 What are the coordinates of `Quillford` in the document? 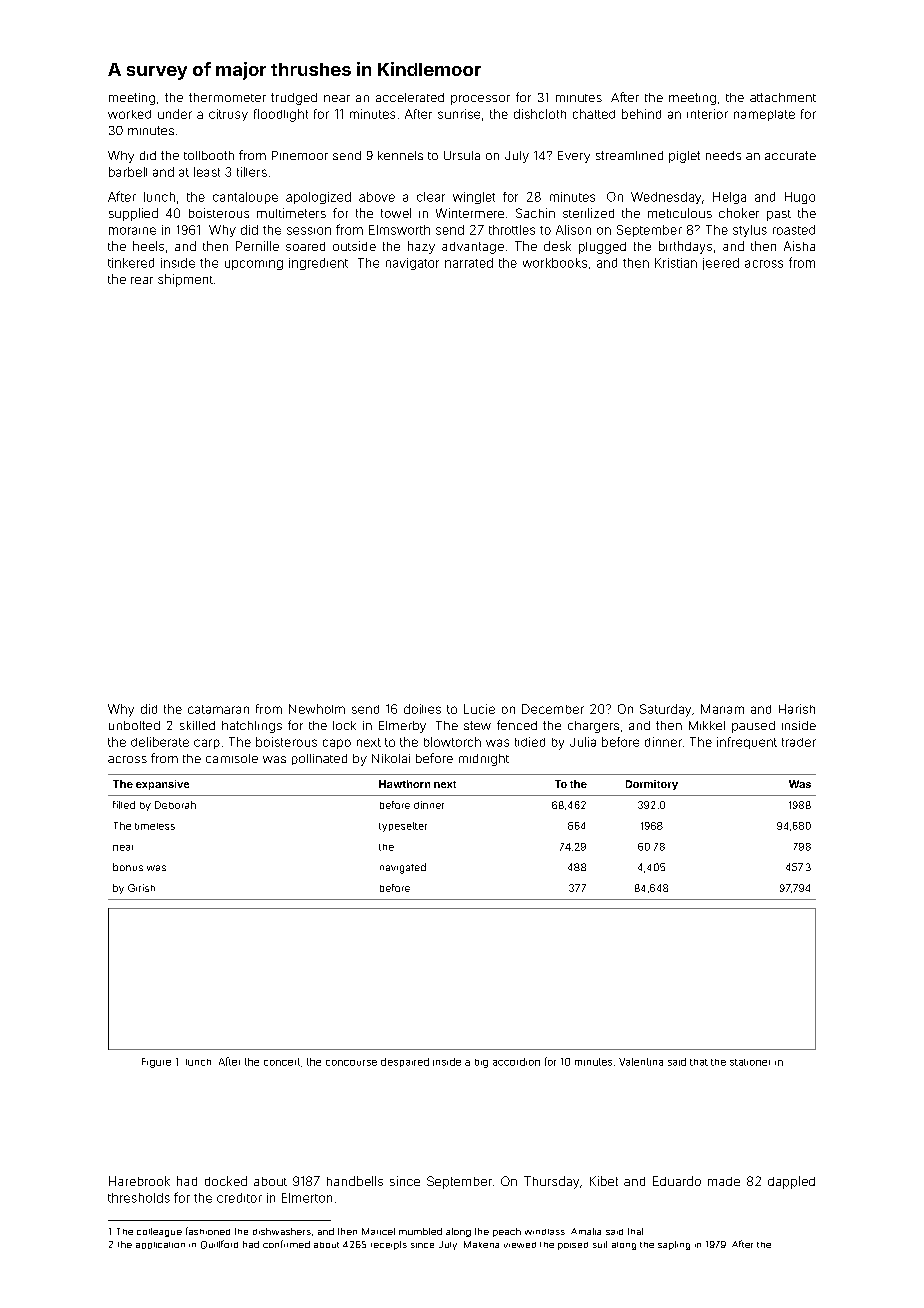 It's located at (219, 1244).
